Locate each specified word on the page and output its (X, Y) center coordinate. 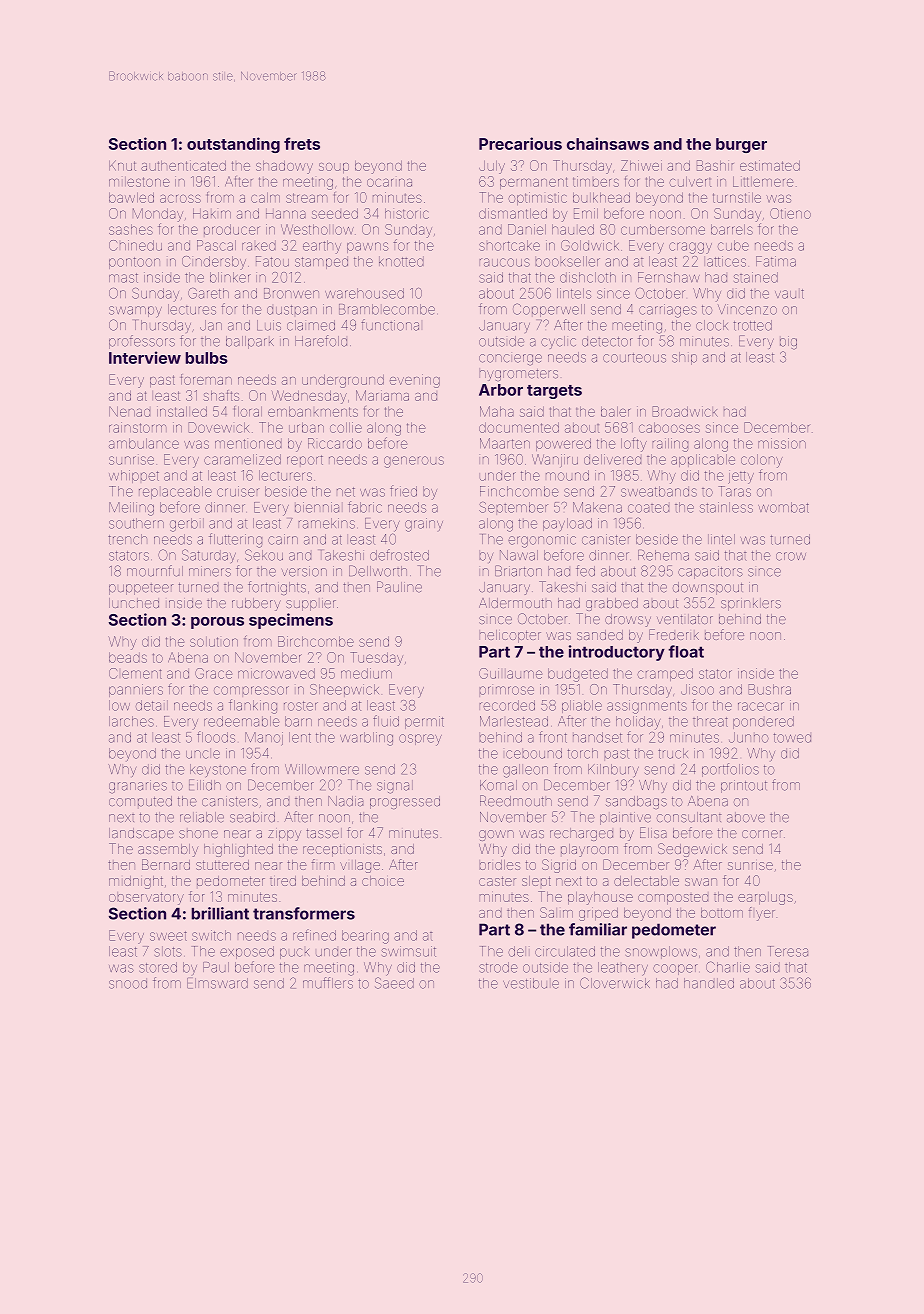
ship (684, 358)
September (513, 507)
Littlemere (763, 181)
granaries (138, 787)
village (360, 866)
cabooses (669, 427)
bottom (722, 913)
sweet (168, 936)
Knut (122, 165)
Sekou (264, 555)
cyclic (558, 342)
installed (182, 411)
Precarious (520, 143)
